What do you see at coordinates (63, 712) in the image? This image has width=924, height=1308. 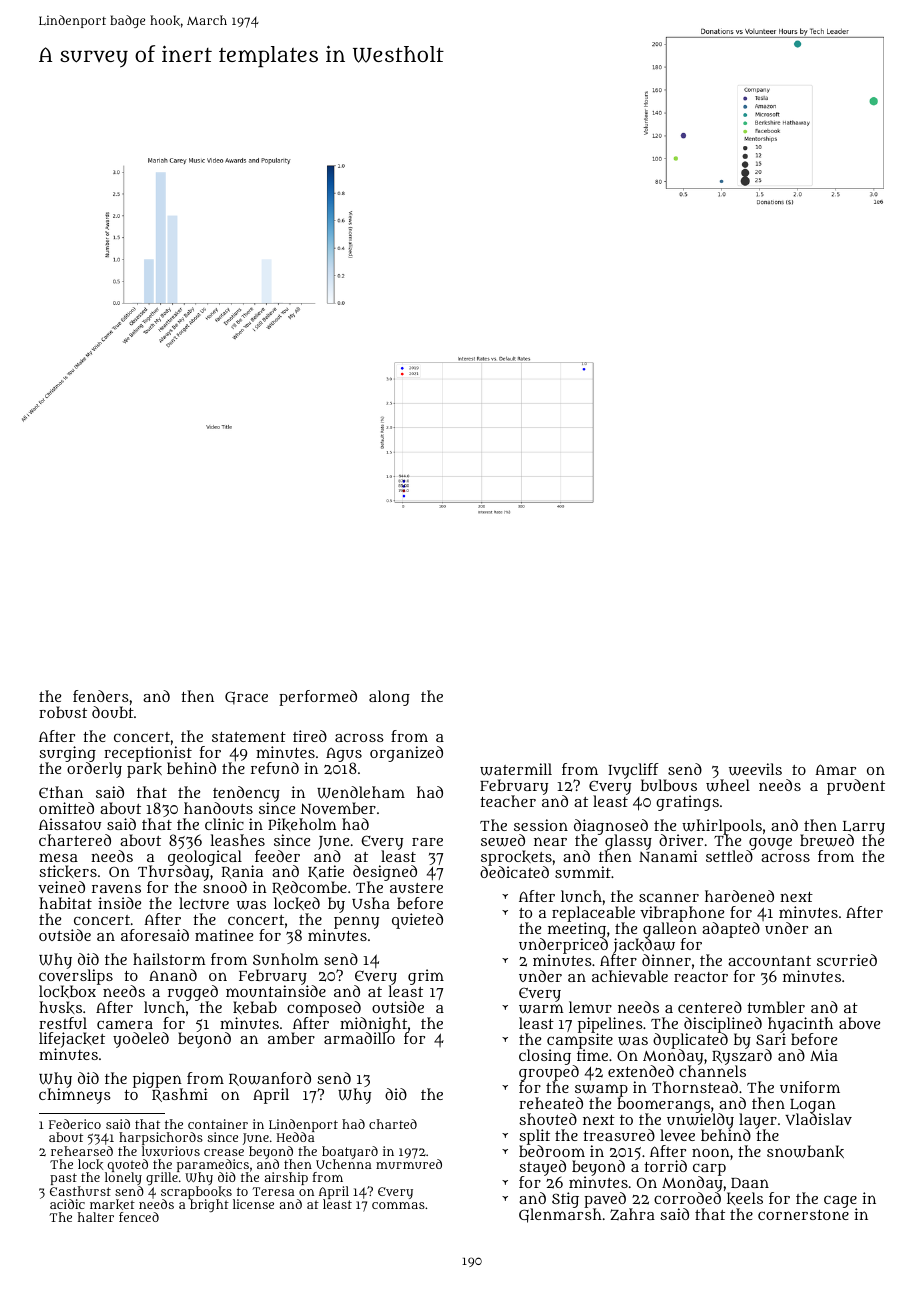 I see `robust` at bounding box center [63, 712].
